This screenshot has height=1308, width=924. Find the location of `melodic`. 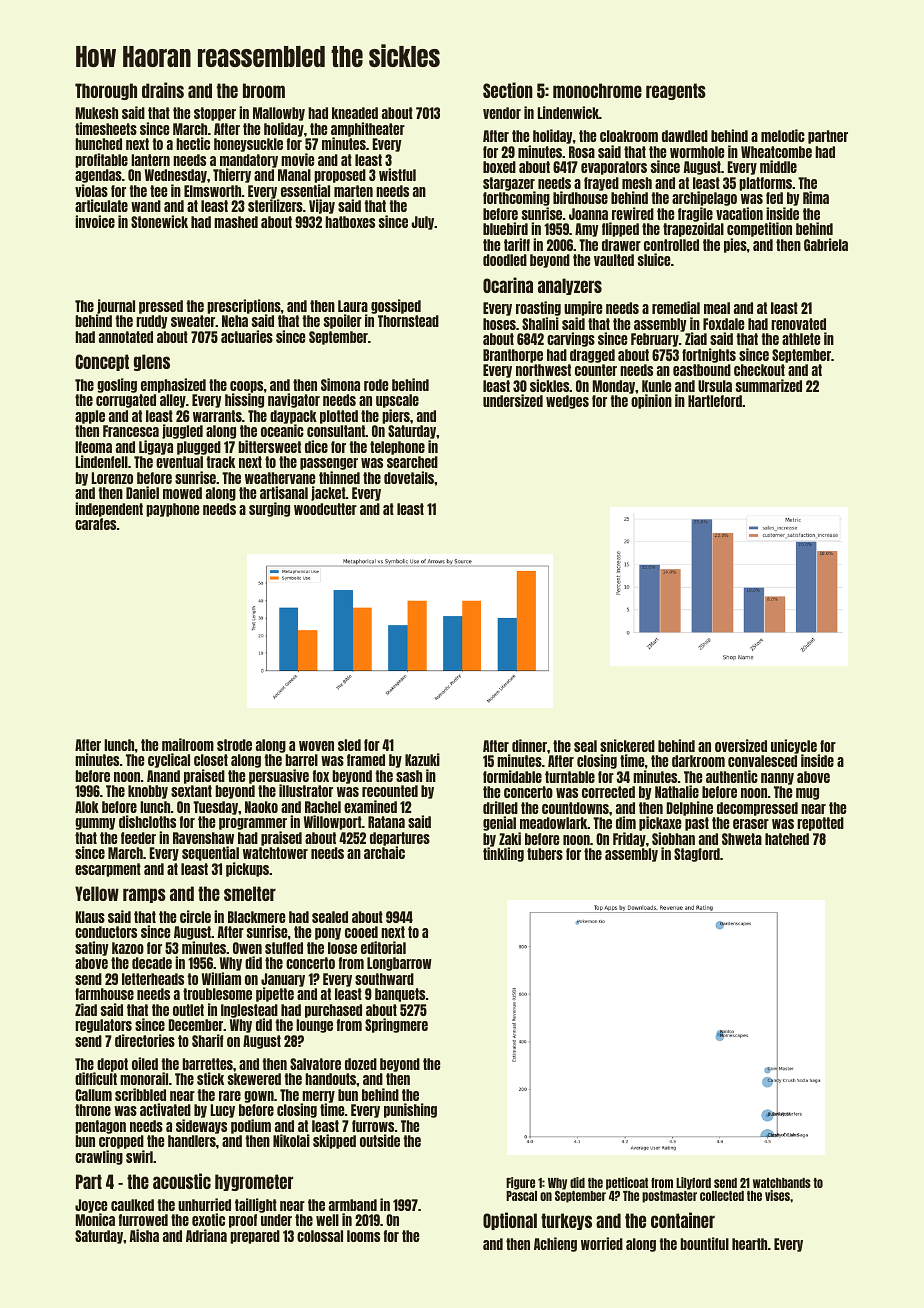

melodic is located at coordinates (783, 135).
